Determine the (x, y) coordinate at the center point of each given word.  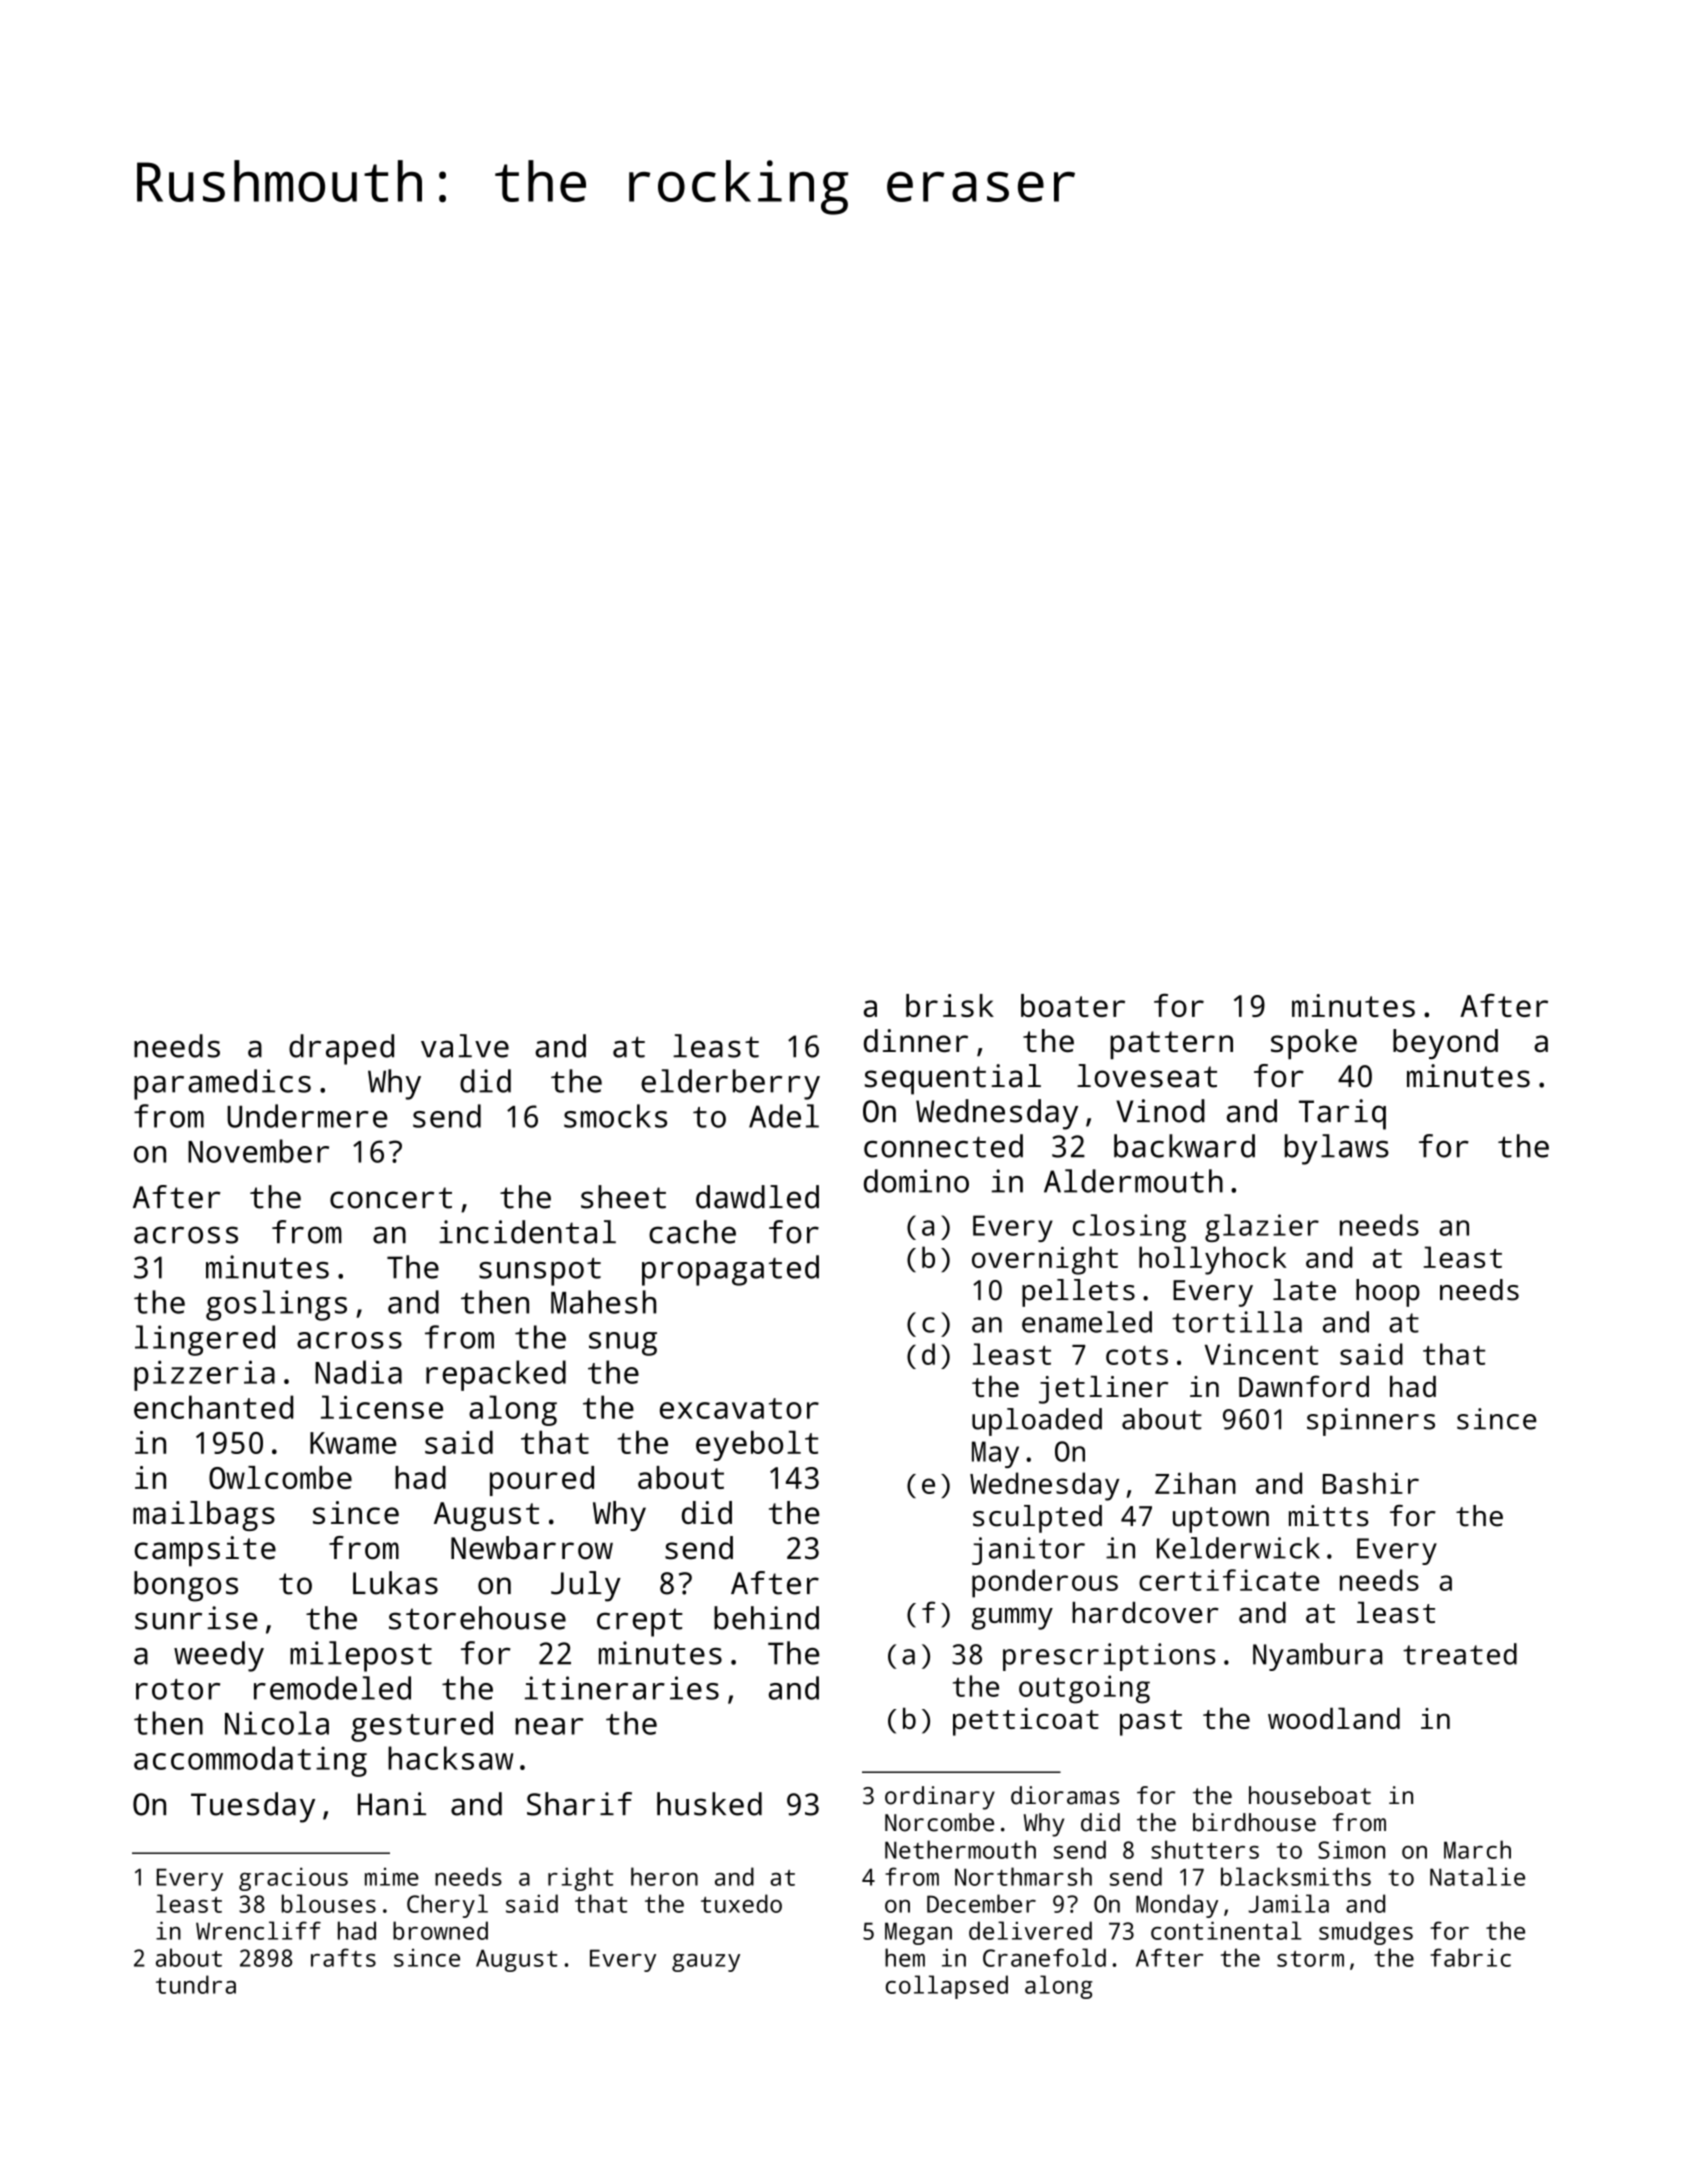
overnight (1045, 1260)
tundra (196, 1984)
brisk (950, 1005)
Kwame (353, 1443)
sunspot (540, 1271)
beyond (1445, 1044)
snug (623, 1344)
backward (1184, 1146)
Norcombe (939, 1822)
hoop (1388, 1293)
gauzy (706, 1963)
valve (465, 1046)
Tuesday (253, 1807)
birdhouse (1254, 1822)
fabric (1470, 1957)
